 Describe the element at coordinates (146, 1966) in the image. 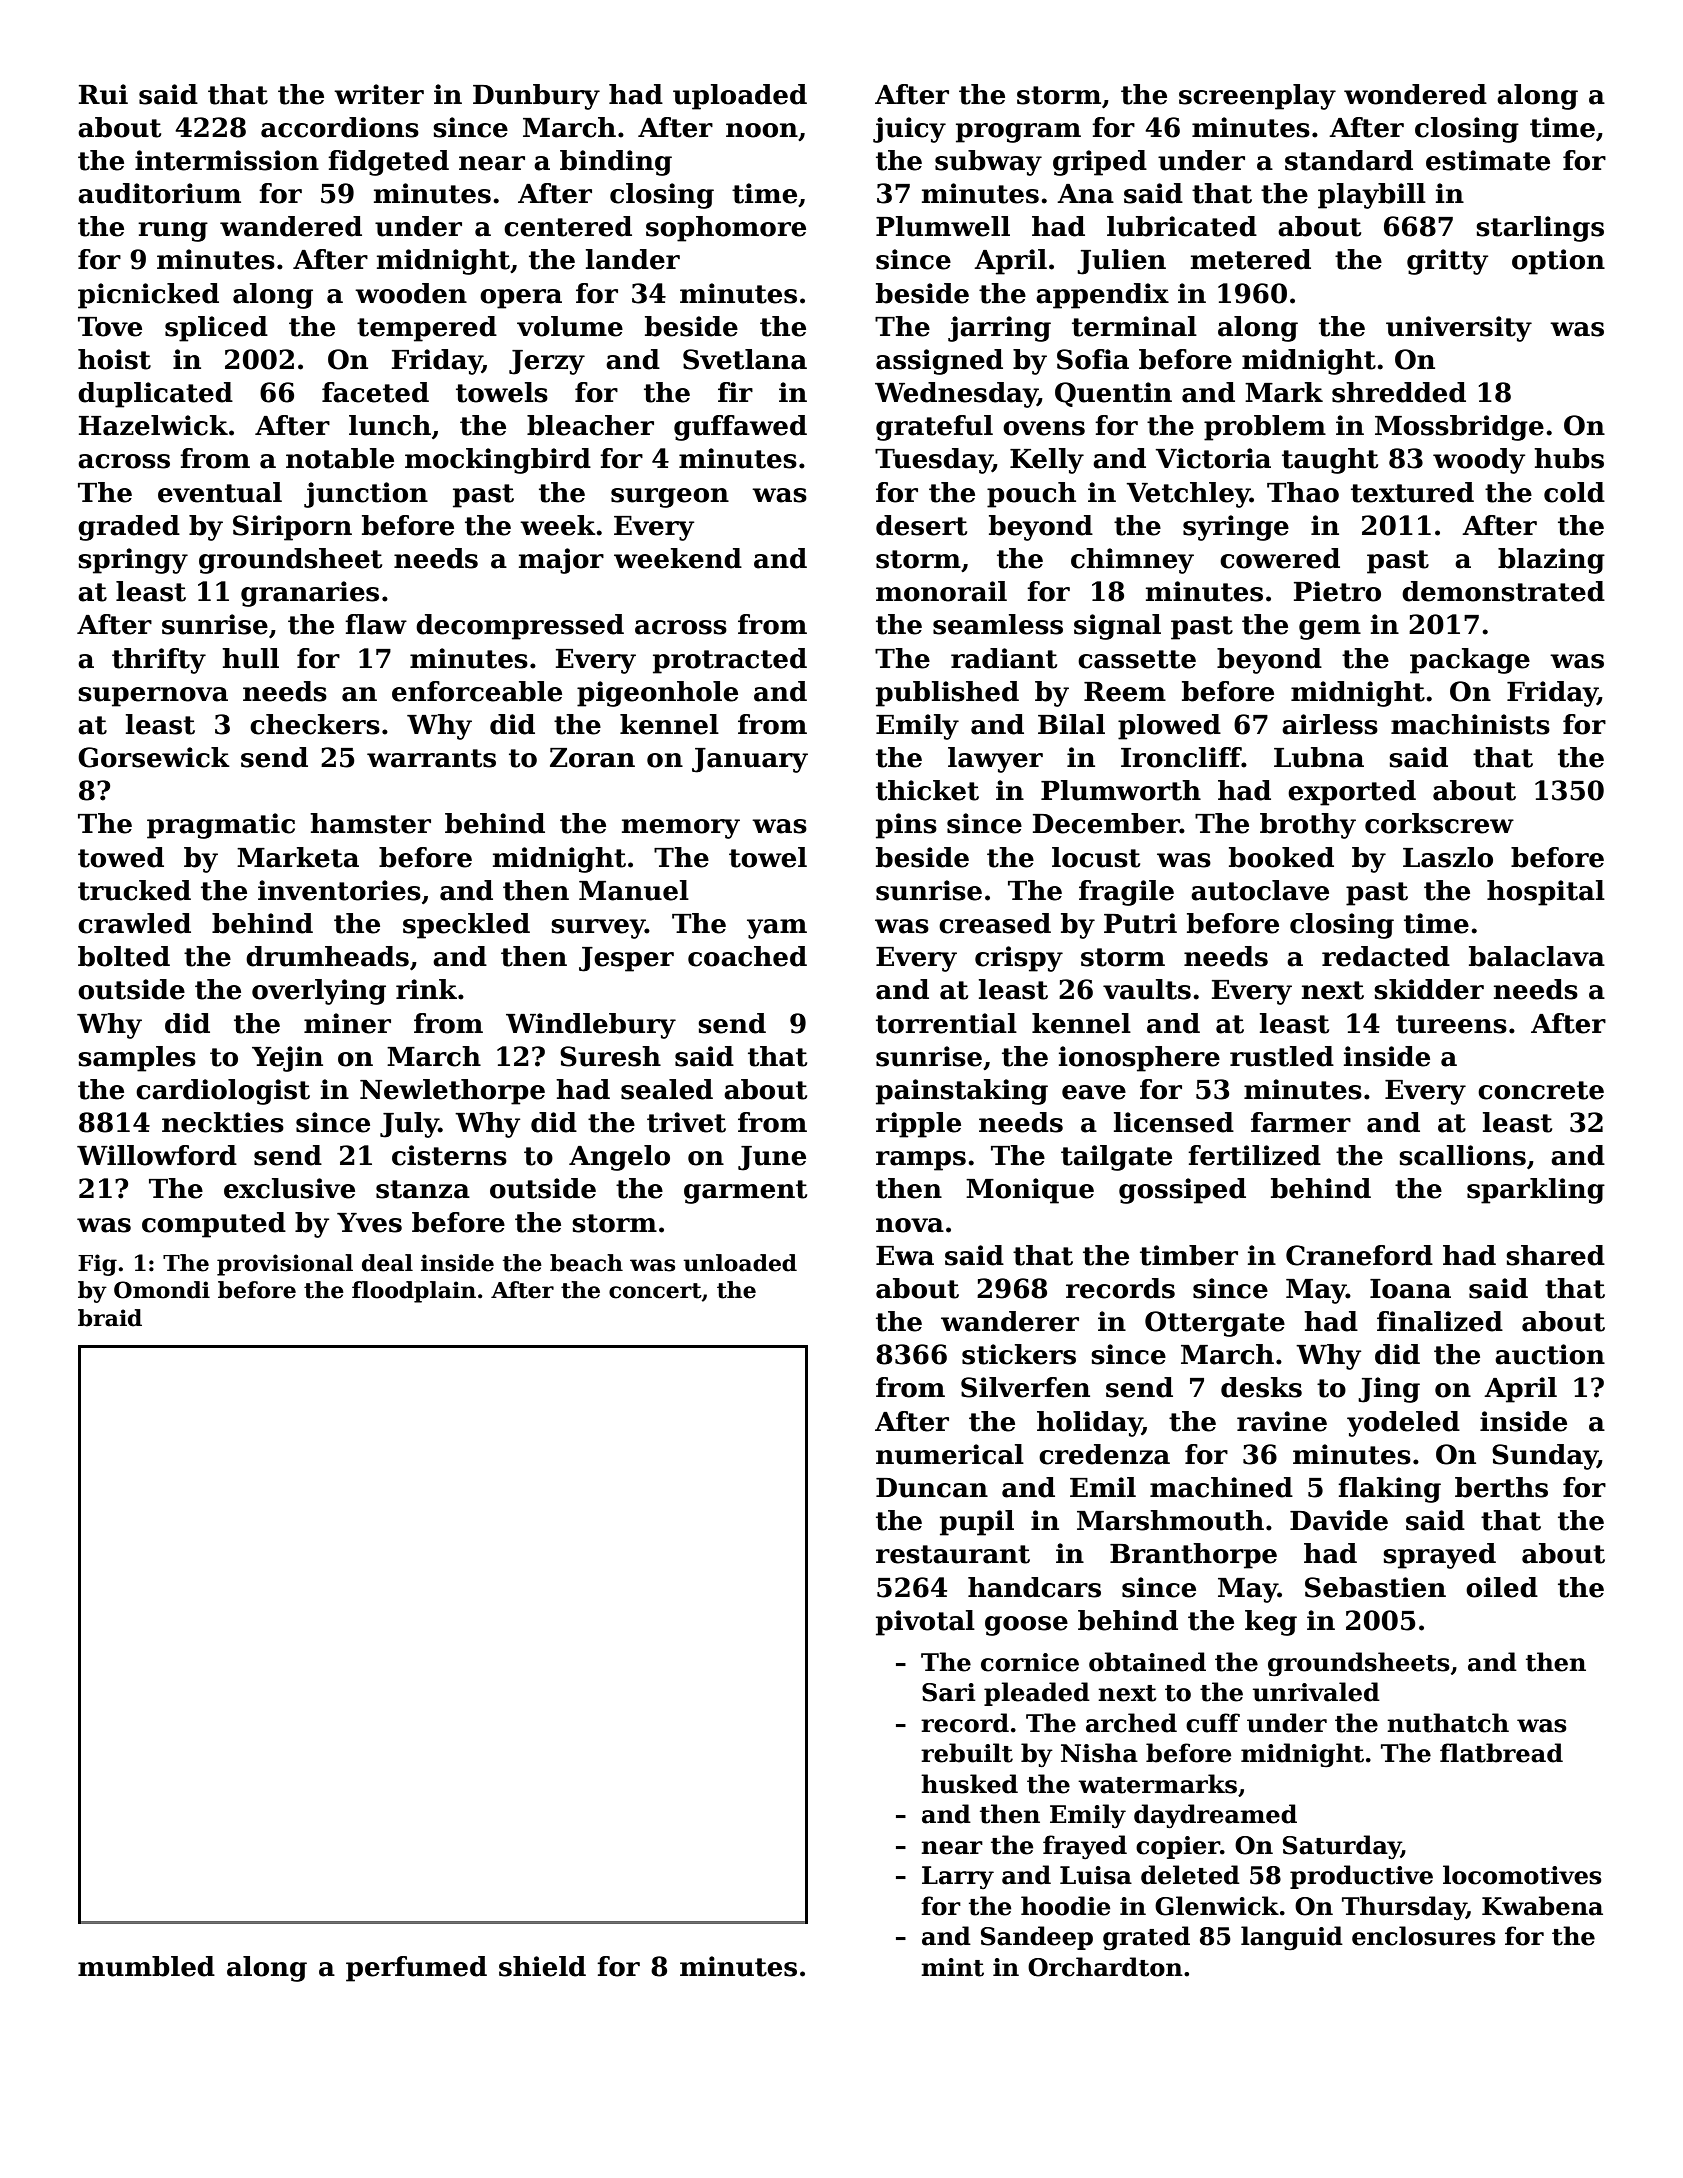

I see `mumbled` at that location.
